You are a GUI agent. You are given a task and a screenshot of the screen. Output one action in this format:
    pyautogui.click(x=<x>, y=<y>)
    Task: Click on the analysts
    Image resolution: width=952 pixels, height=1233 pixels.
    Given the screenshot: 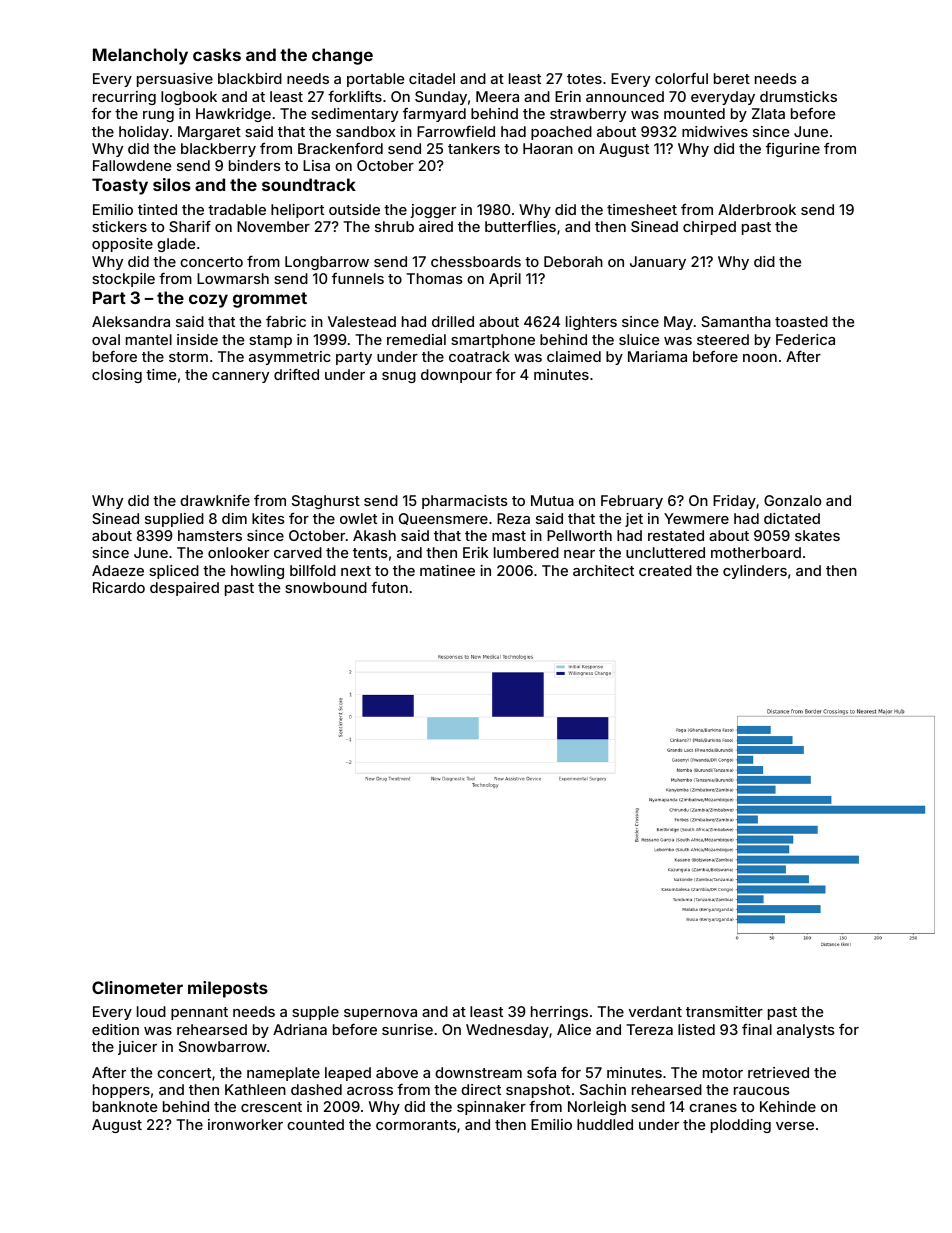 What is the action you would take?
    pyautogui.click(x=806, y=1031)
